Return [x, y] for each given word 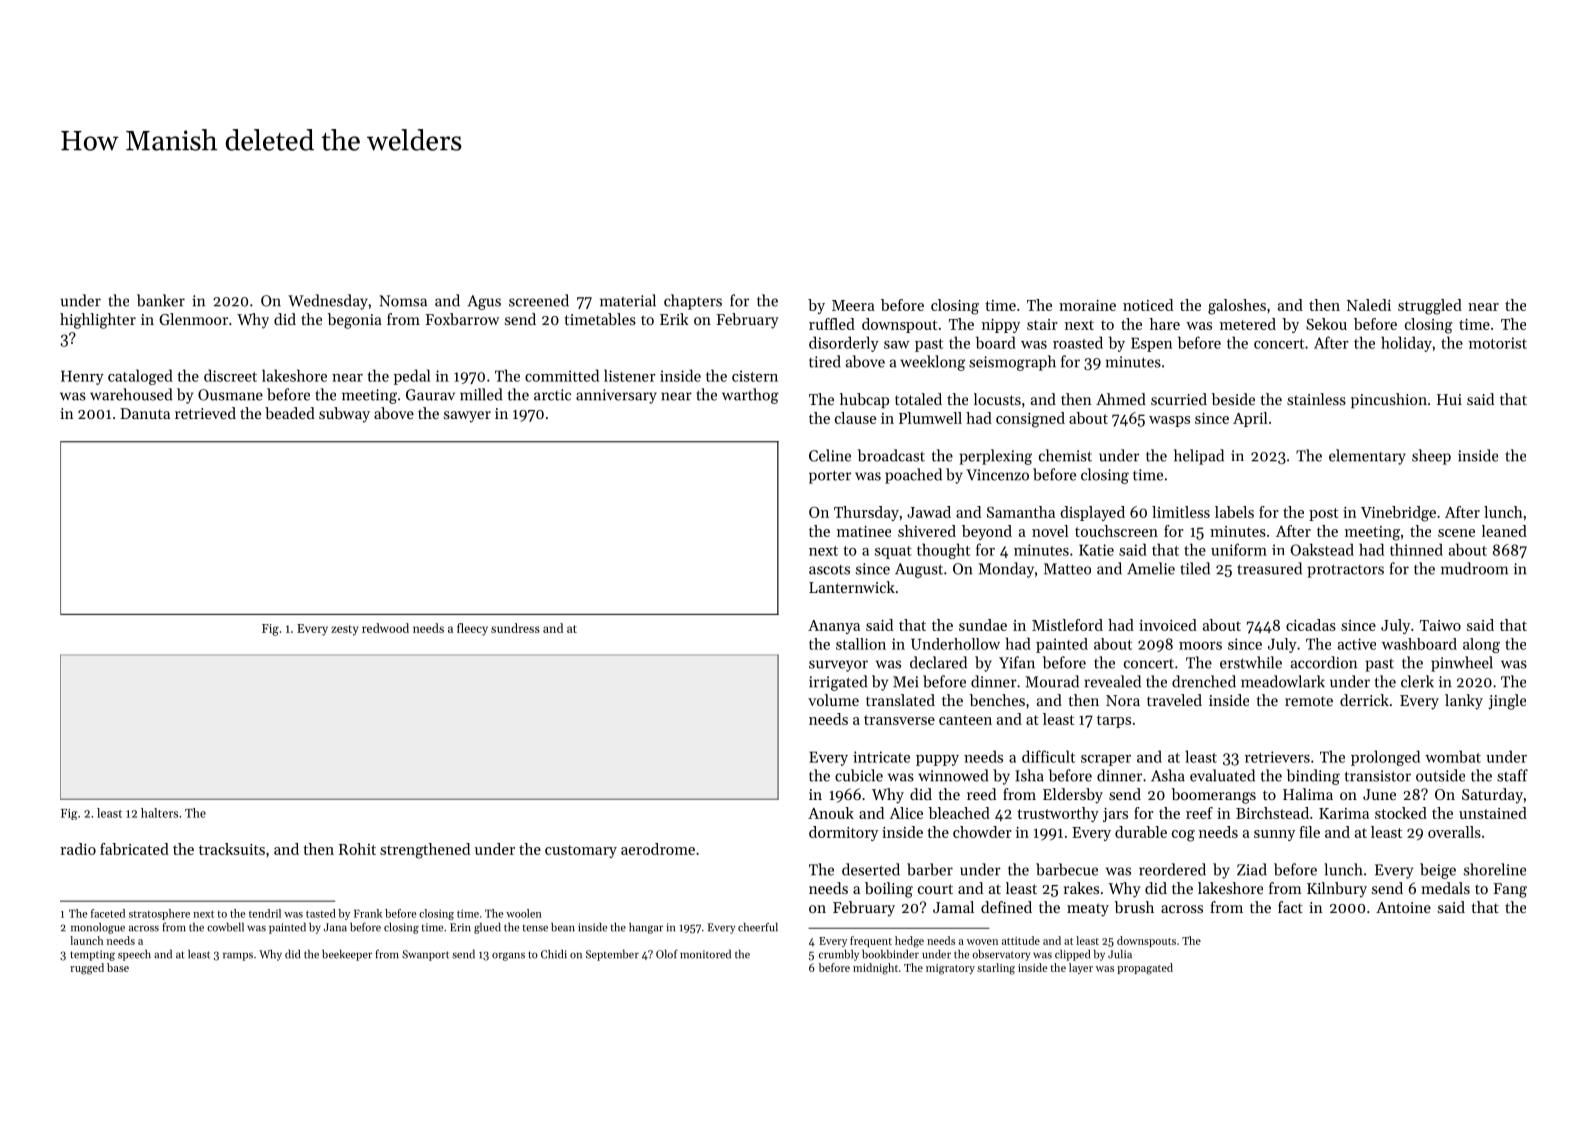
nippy [1001, 326]
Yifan [1017, 662]
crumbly [839, 955]
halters [159, 813]
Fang [1510, 890]
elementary [1367, 457]
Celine [830, 455]
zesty [344, 630]
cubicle [859, 775]
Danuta [145, 413]
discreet [230, 375]
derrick [1364, 700]
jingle [1507, 702]
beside [1233, 399]
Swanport [425, 955]
